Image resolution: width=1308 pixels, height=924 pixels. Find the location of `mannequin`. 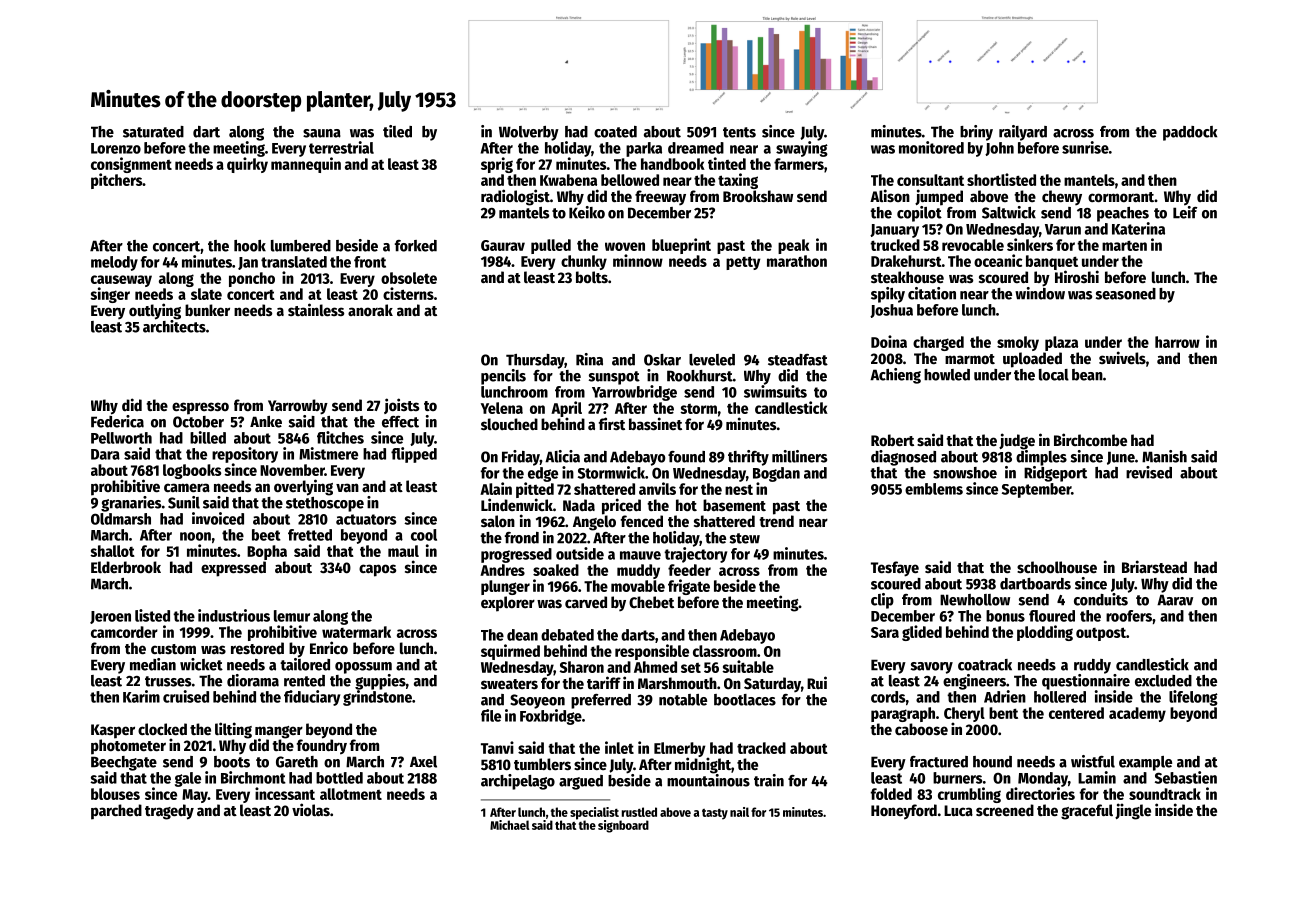

mannequin is located at coordinates (306, 165).
